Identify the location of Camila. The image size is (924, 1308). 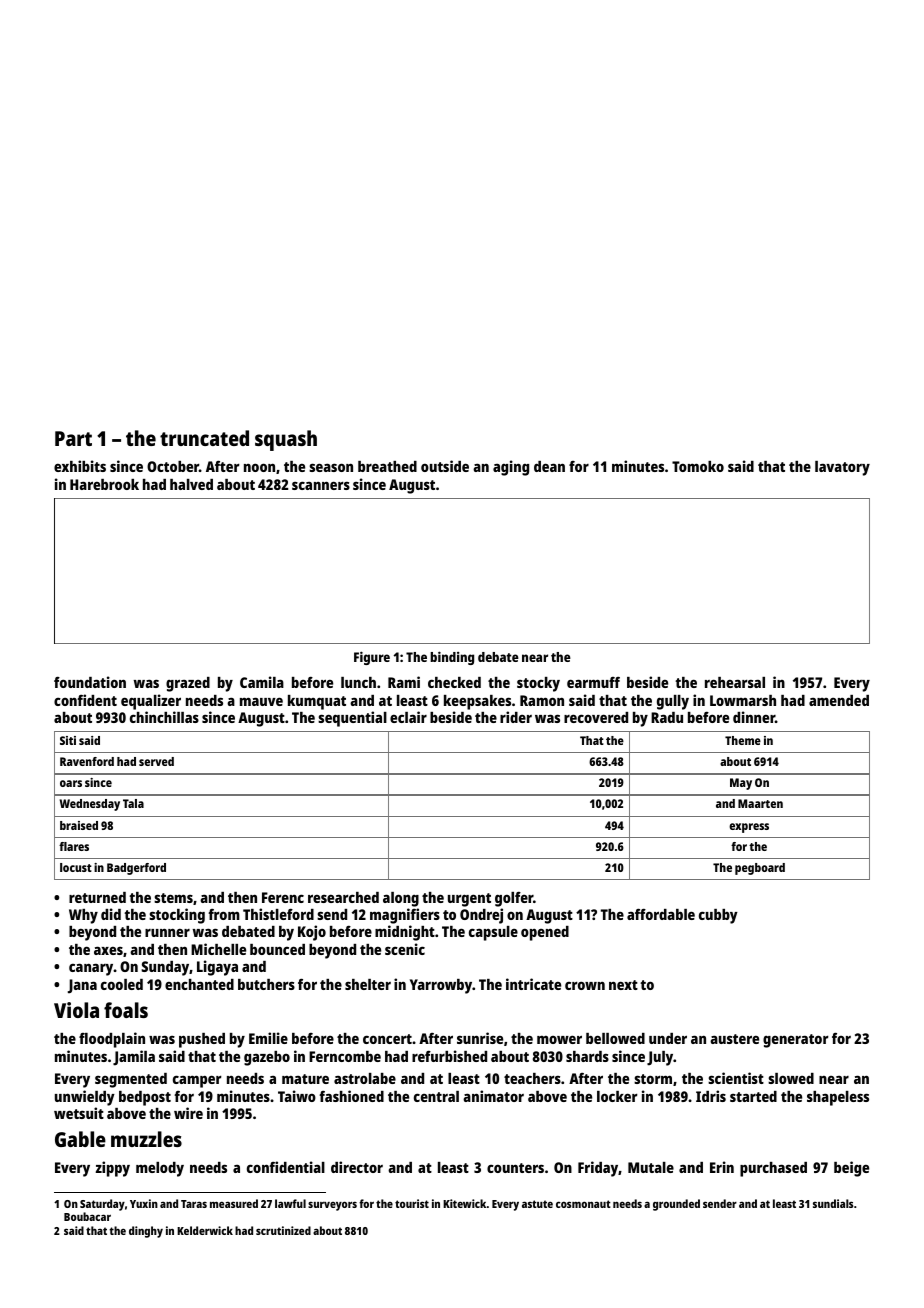
(262, 682).
